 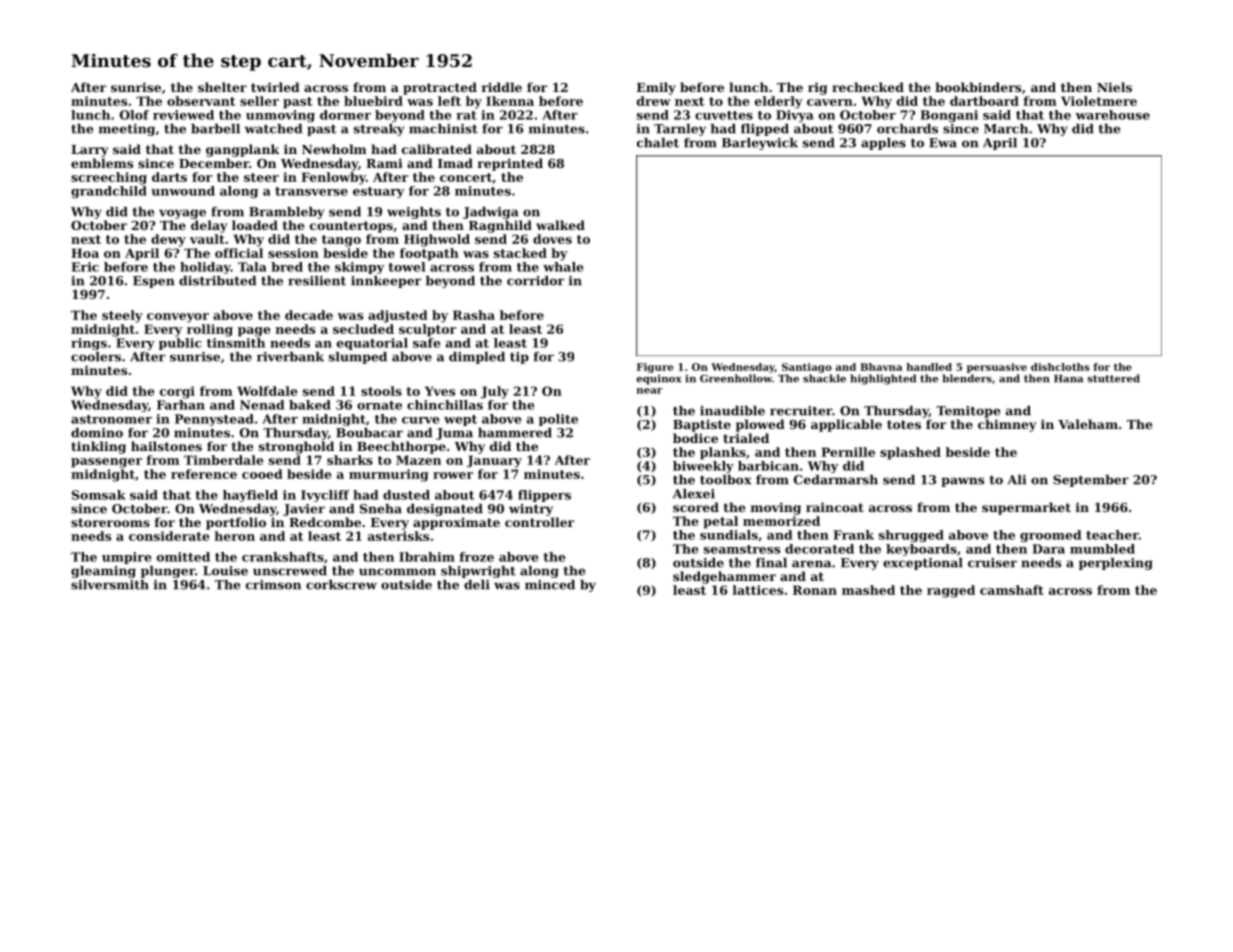 I want to click on Bhavna, so click(x=881, y=367).
